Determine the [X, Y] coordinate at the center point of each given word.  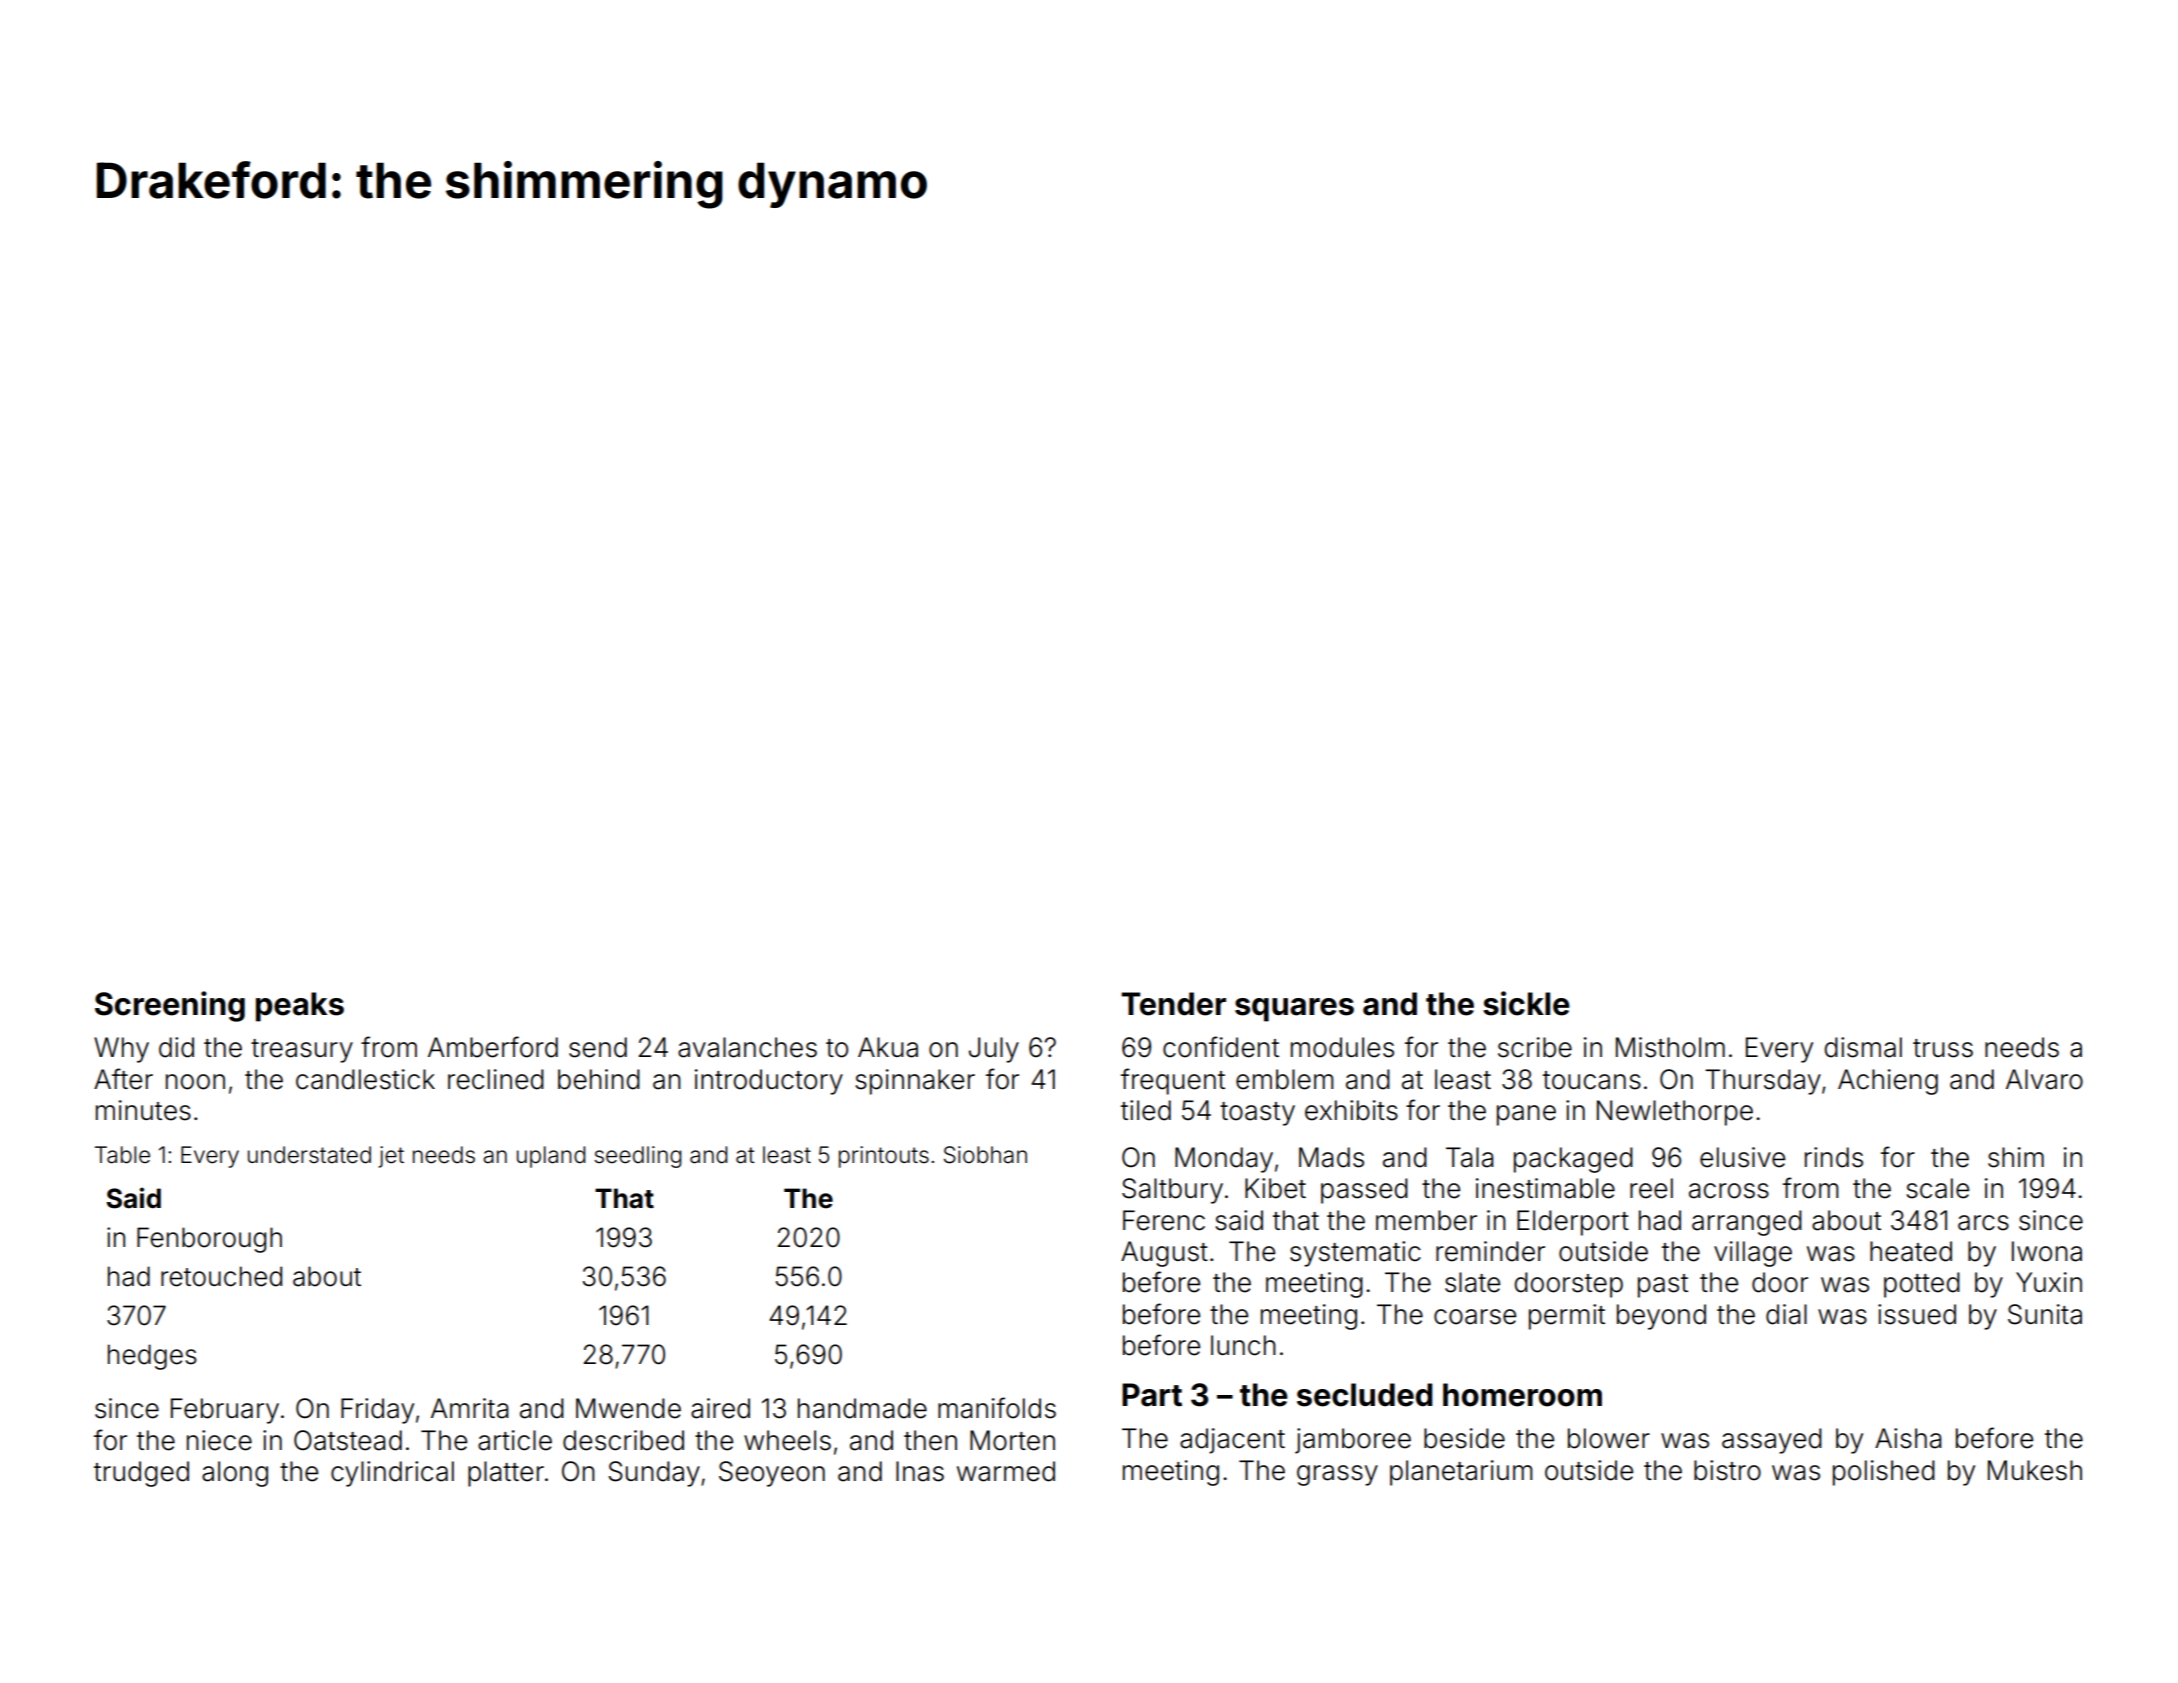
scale [1937, 1188]
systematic [1355, 1254]
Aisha [1908, 1438]
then [930, 1440]
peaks [300, 1007]
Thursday [1763, 1082]
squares [1294, 1010]
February [225, 1411]
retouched [221, 1276]
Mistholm [1670, 1047]
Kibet [1275, 1188]
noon [195, 1082]
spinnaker [915, 1082]
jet [391, 1157]
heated [1911, 1251]
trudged [141, 1474]
